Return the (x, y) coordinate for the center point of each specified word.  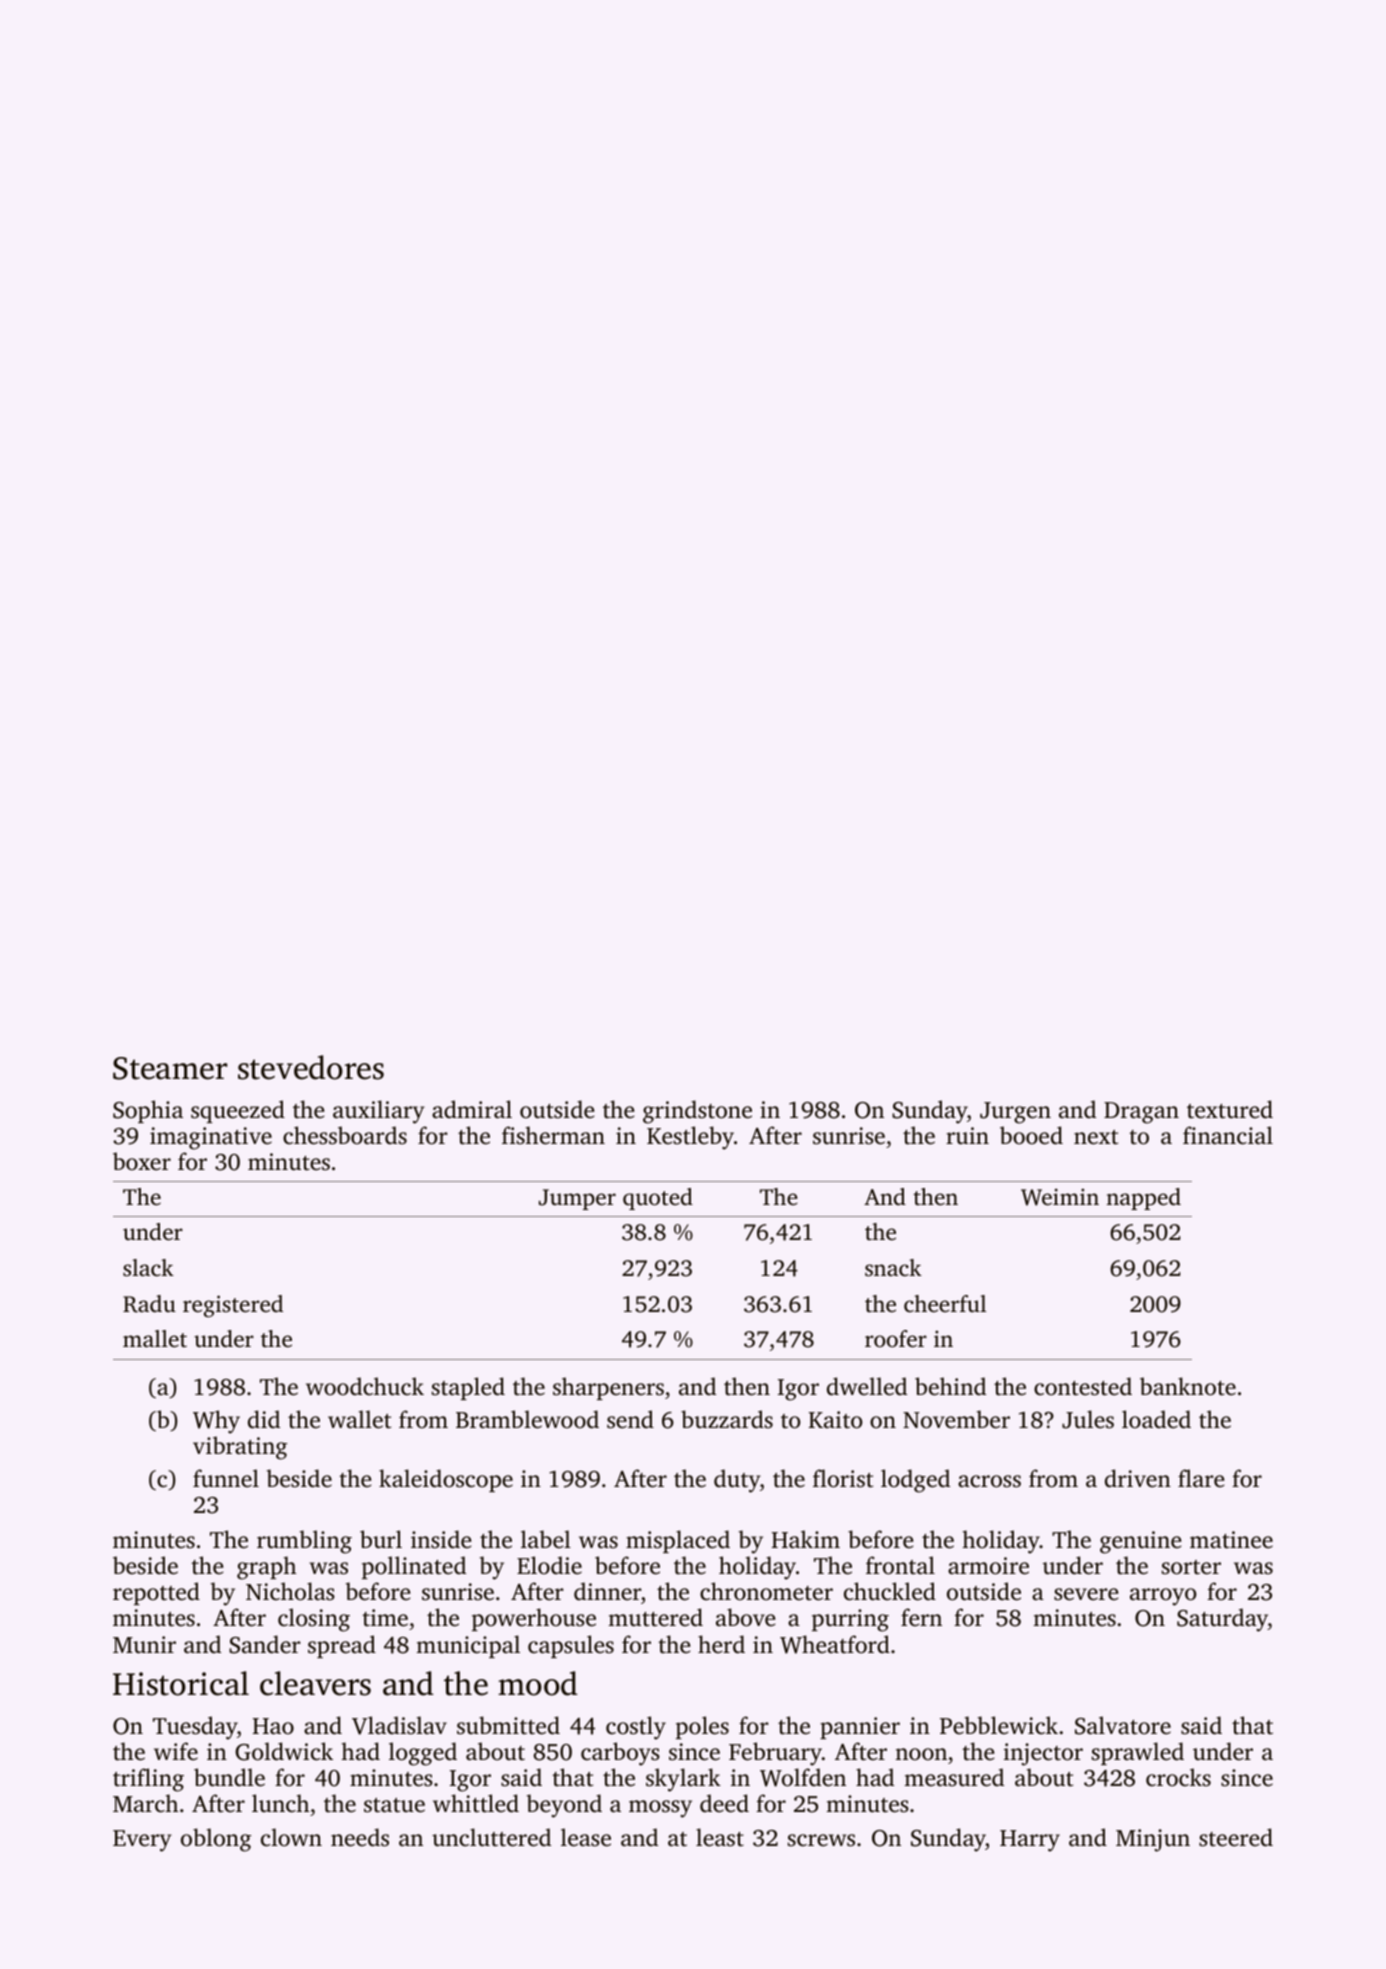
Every (142, 1841)
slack (148, 1268)
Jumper (577, 1199)
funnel (226, 1478)
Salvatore (1123, 1725)
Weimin (1060, 1197)
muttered (656, 1617)
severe (1086, 1594)
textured (1230, 1109)
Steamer (170, 1068)
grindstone (697, 1112)
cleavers (315, 1683)
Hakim (806, 1539)
